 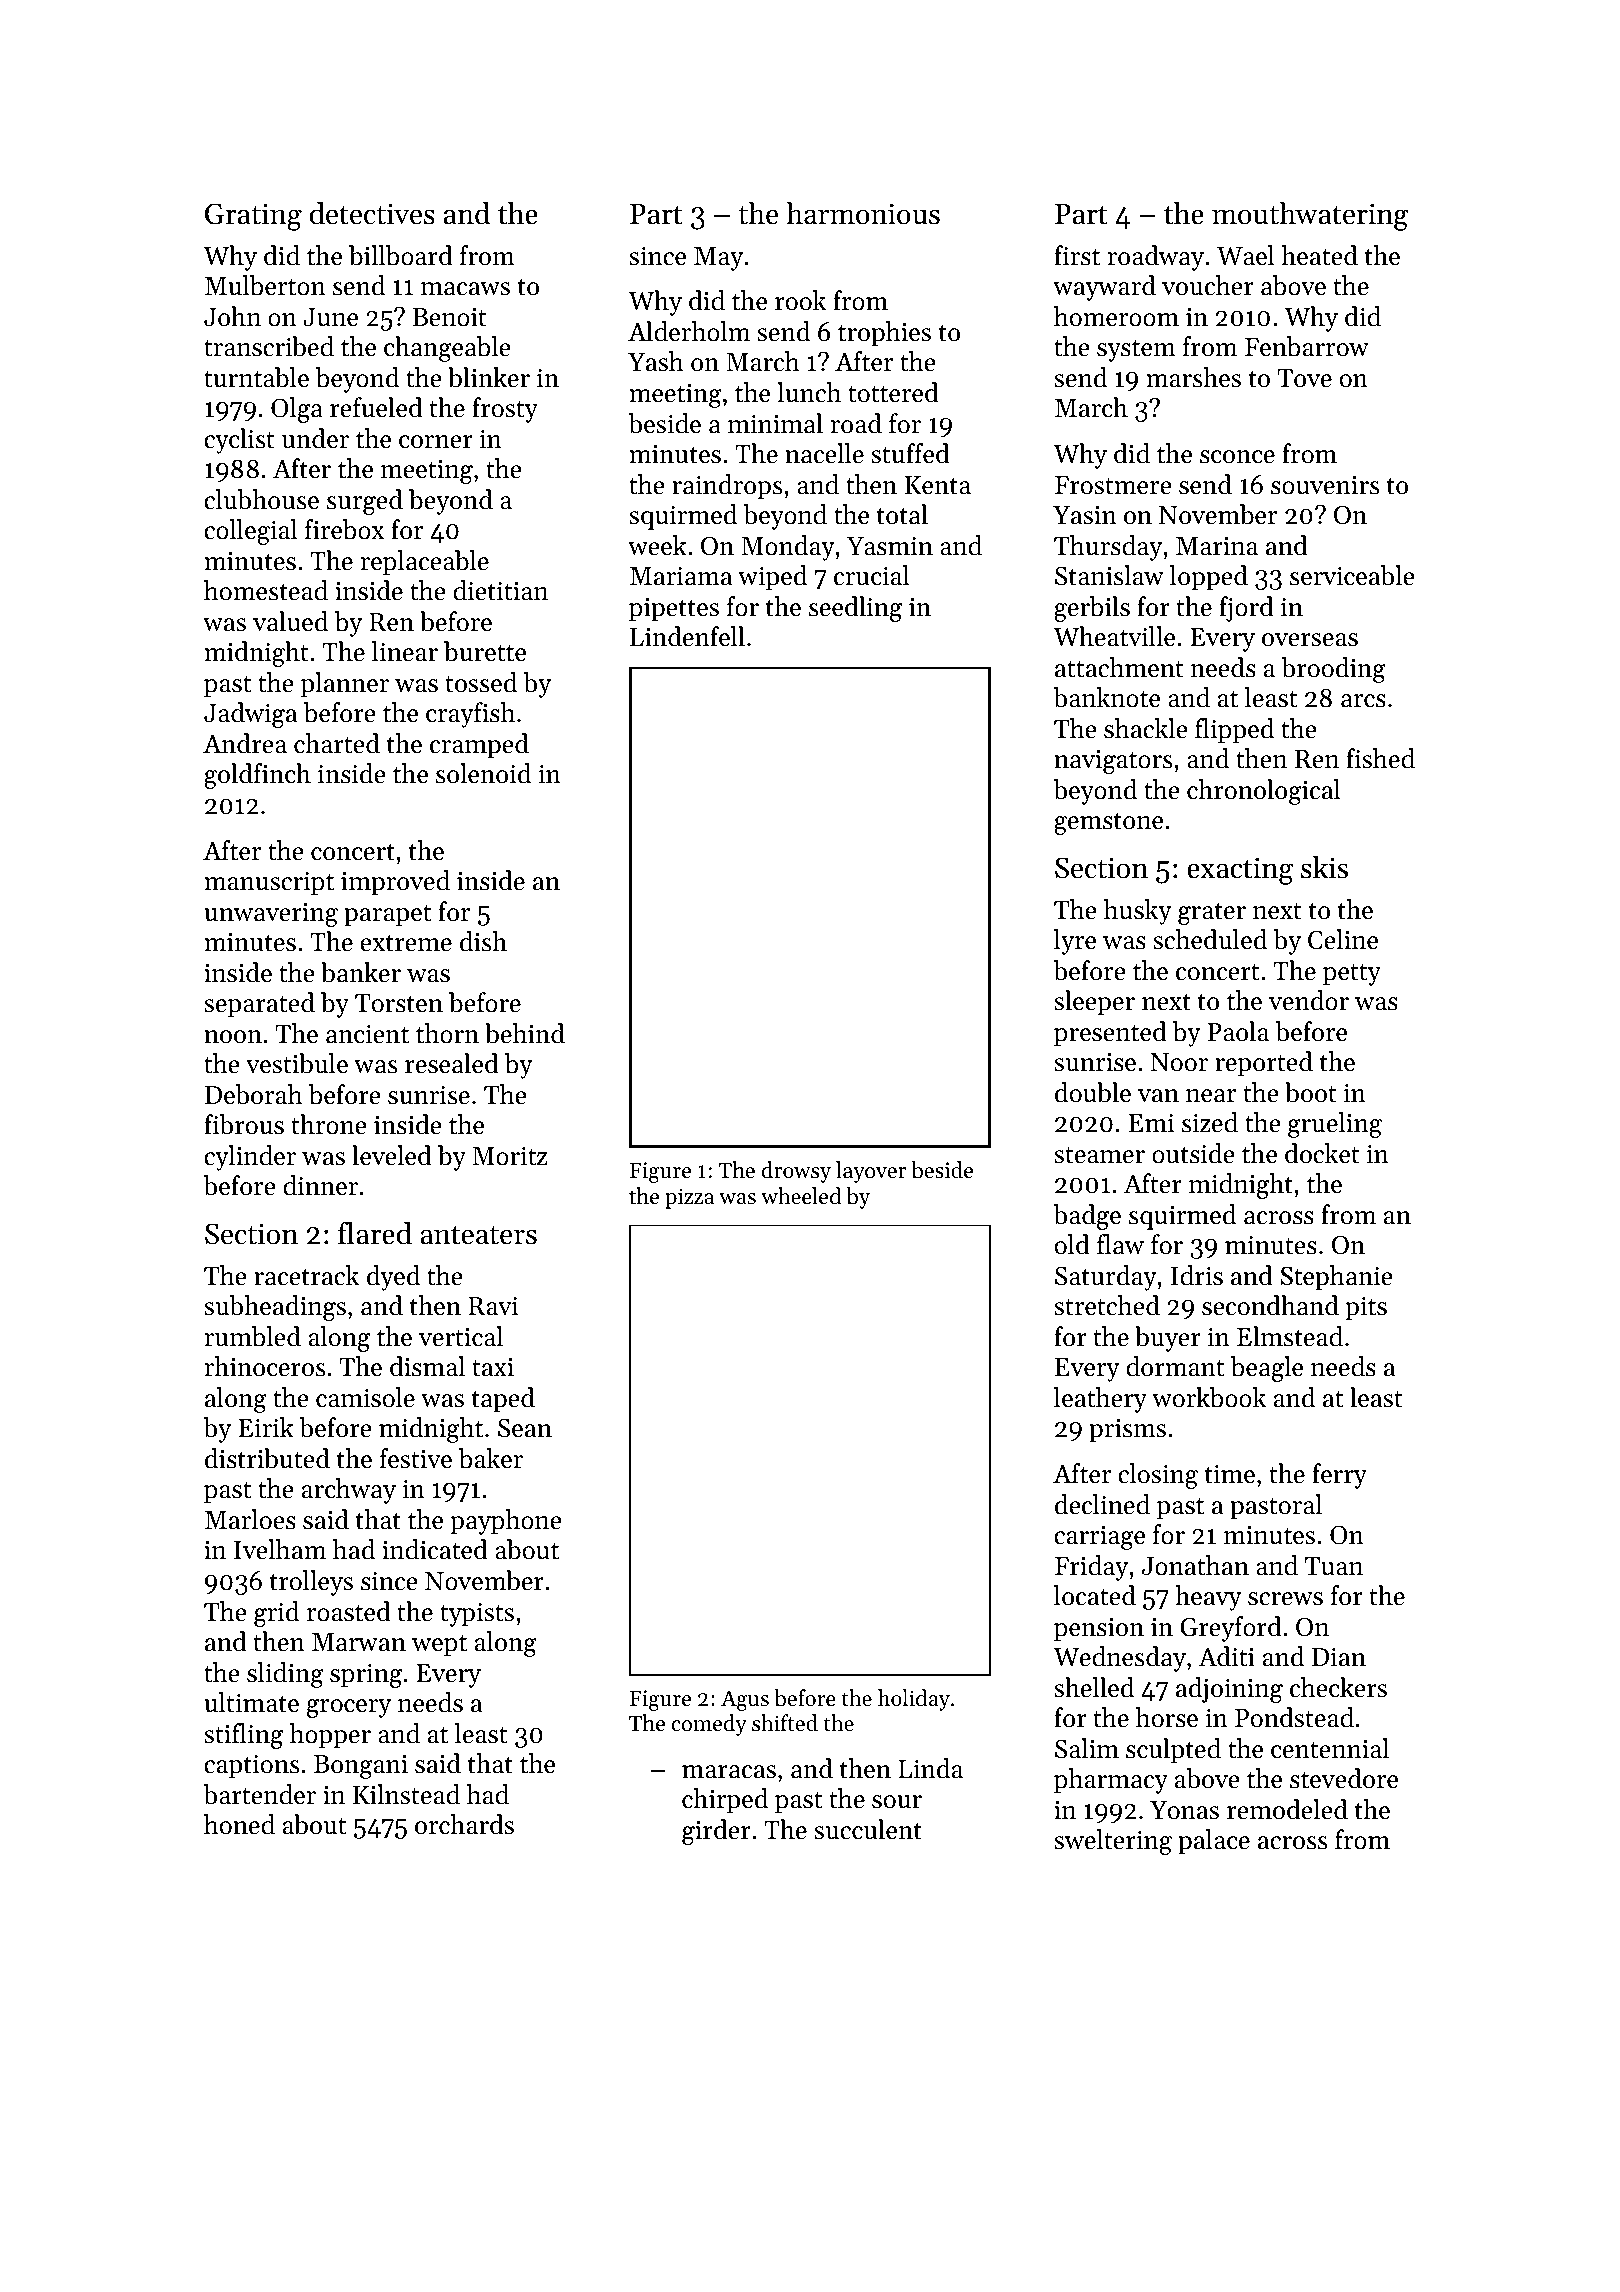 What do you see at coordinates (796, 1172) in the page?
I see `drowsy` at bounding box center [796, 1172].
